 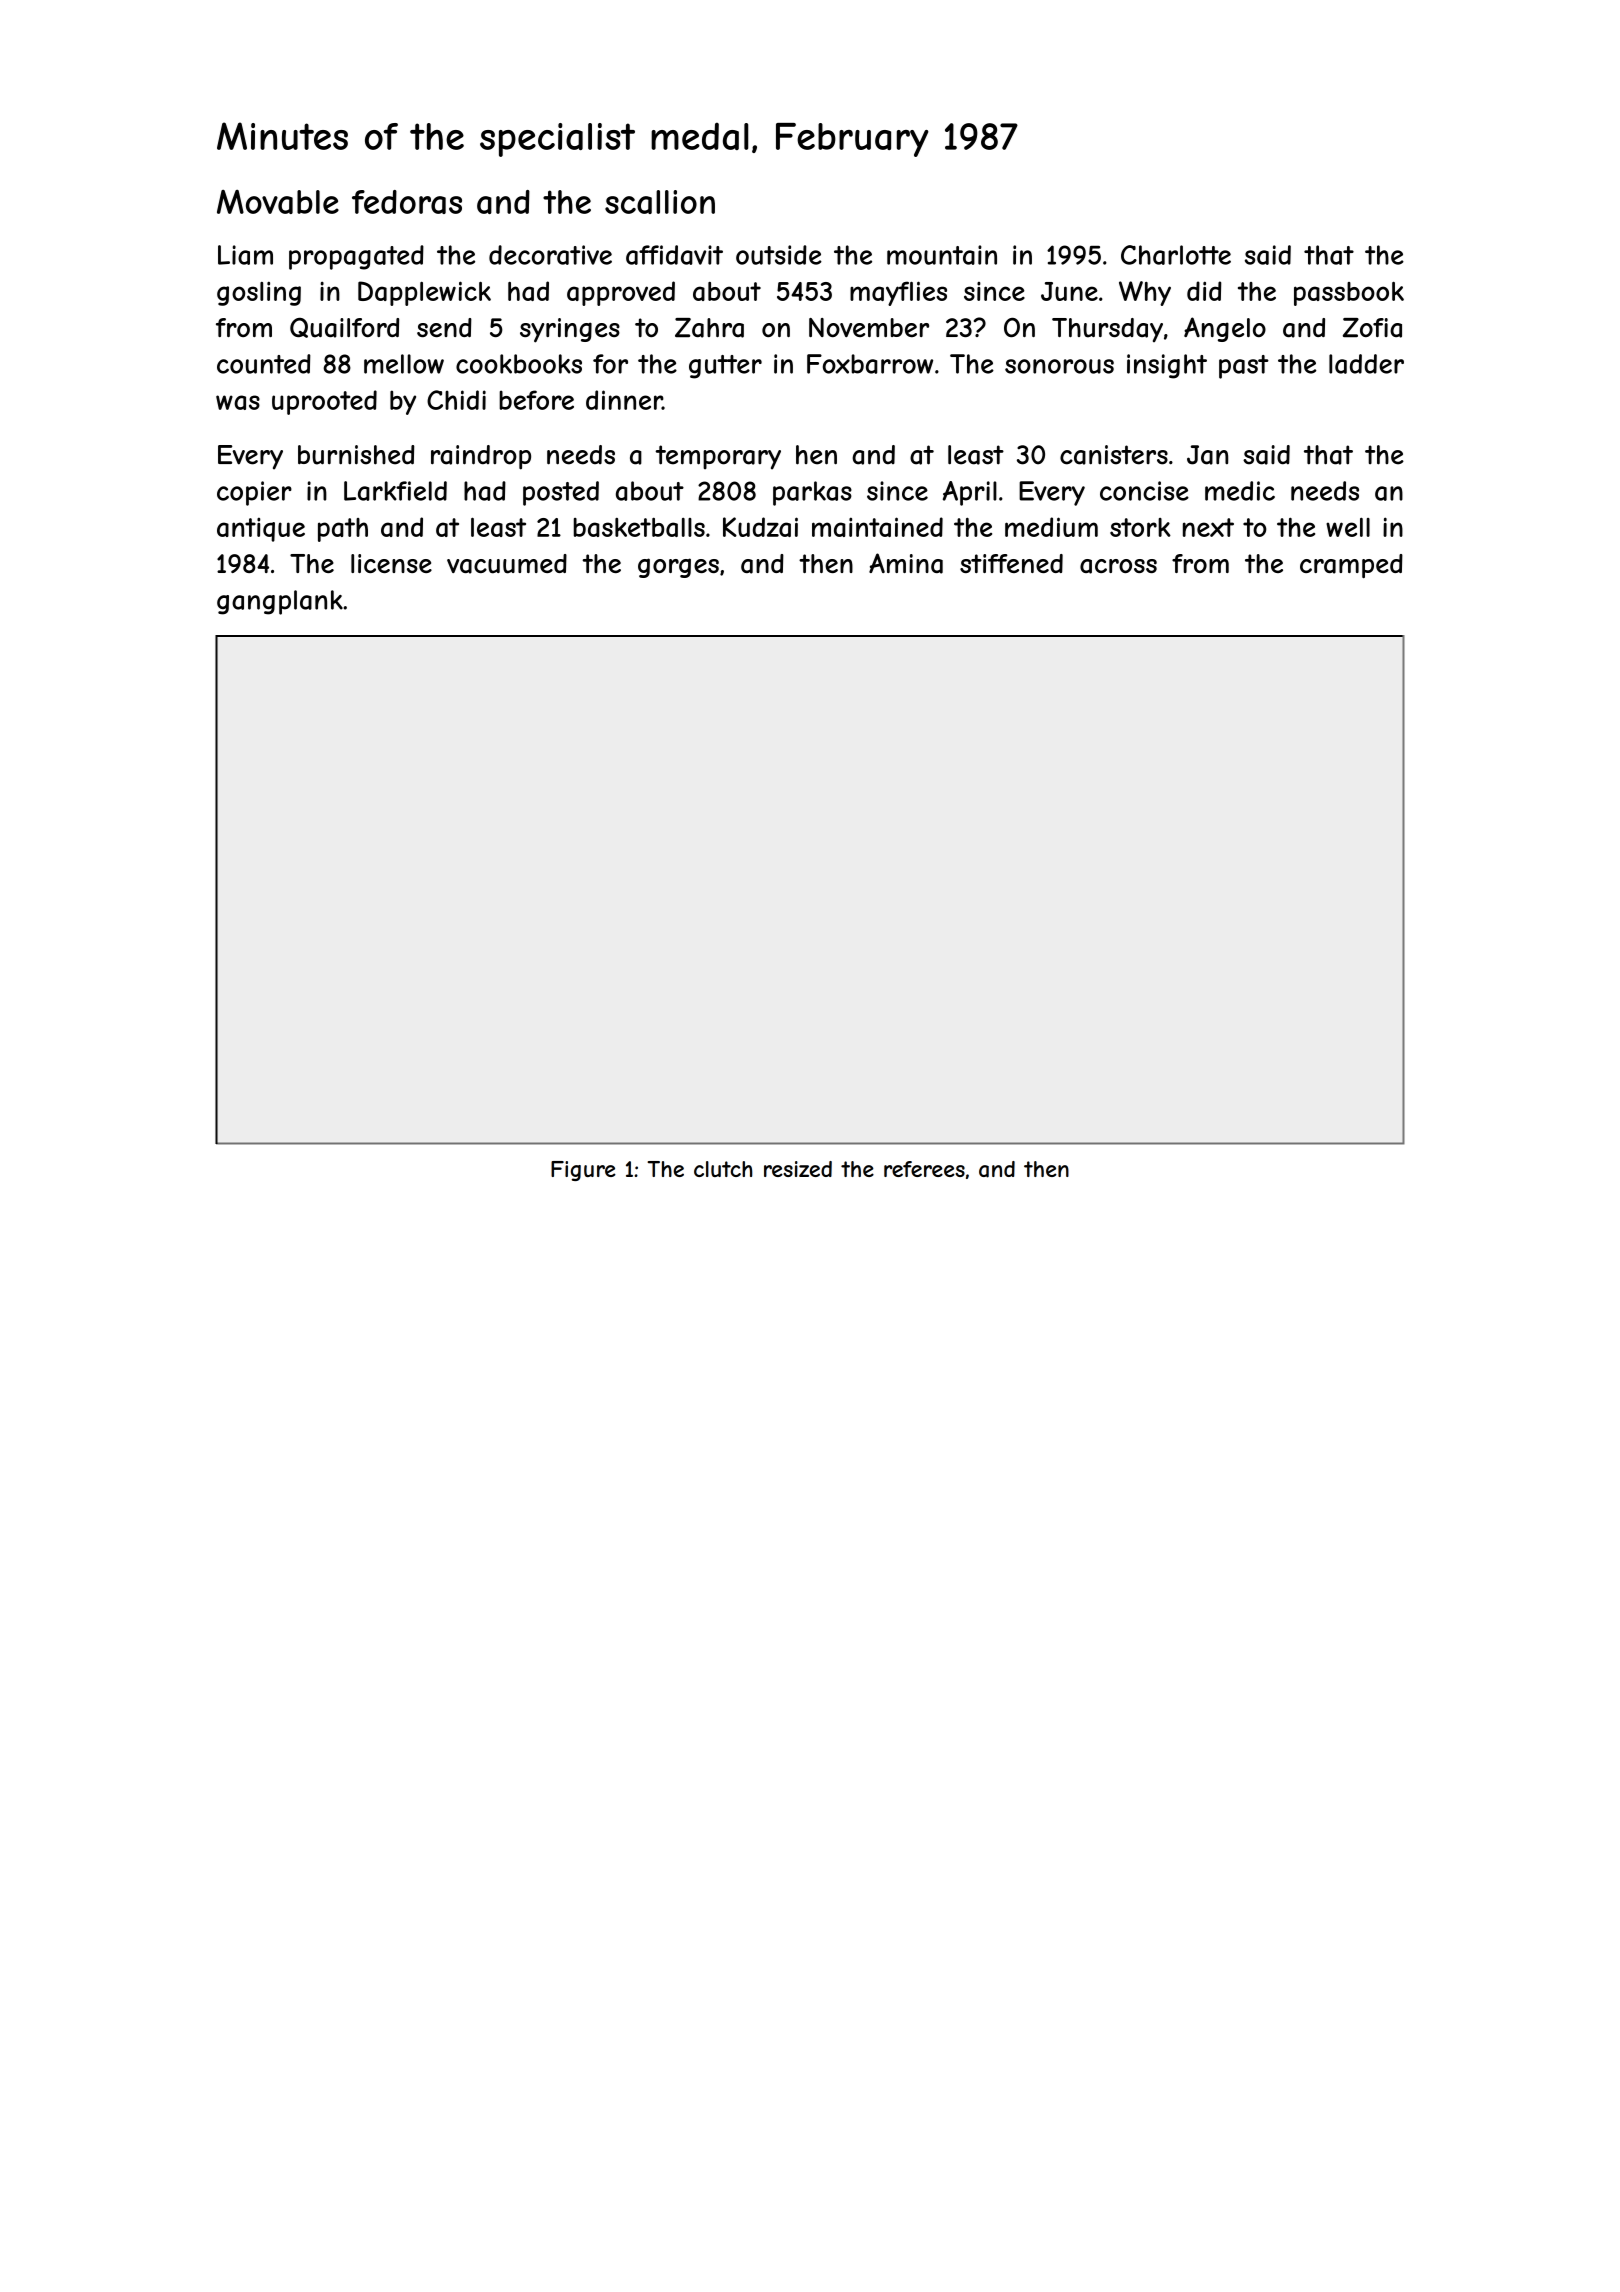 I want to click on referees, so click(x=924, y=1169).
